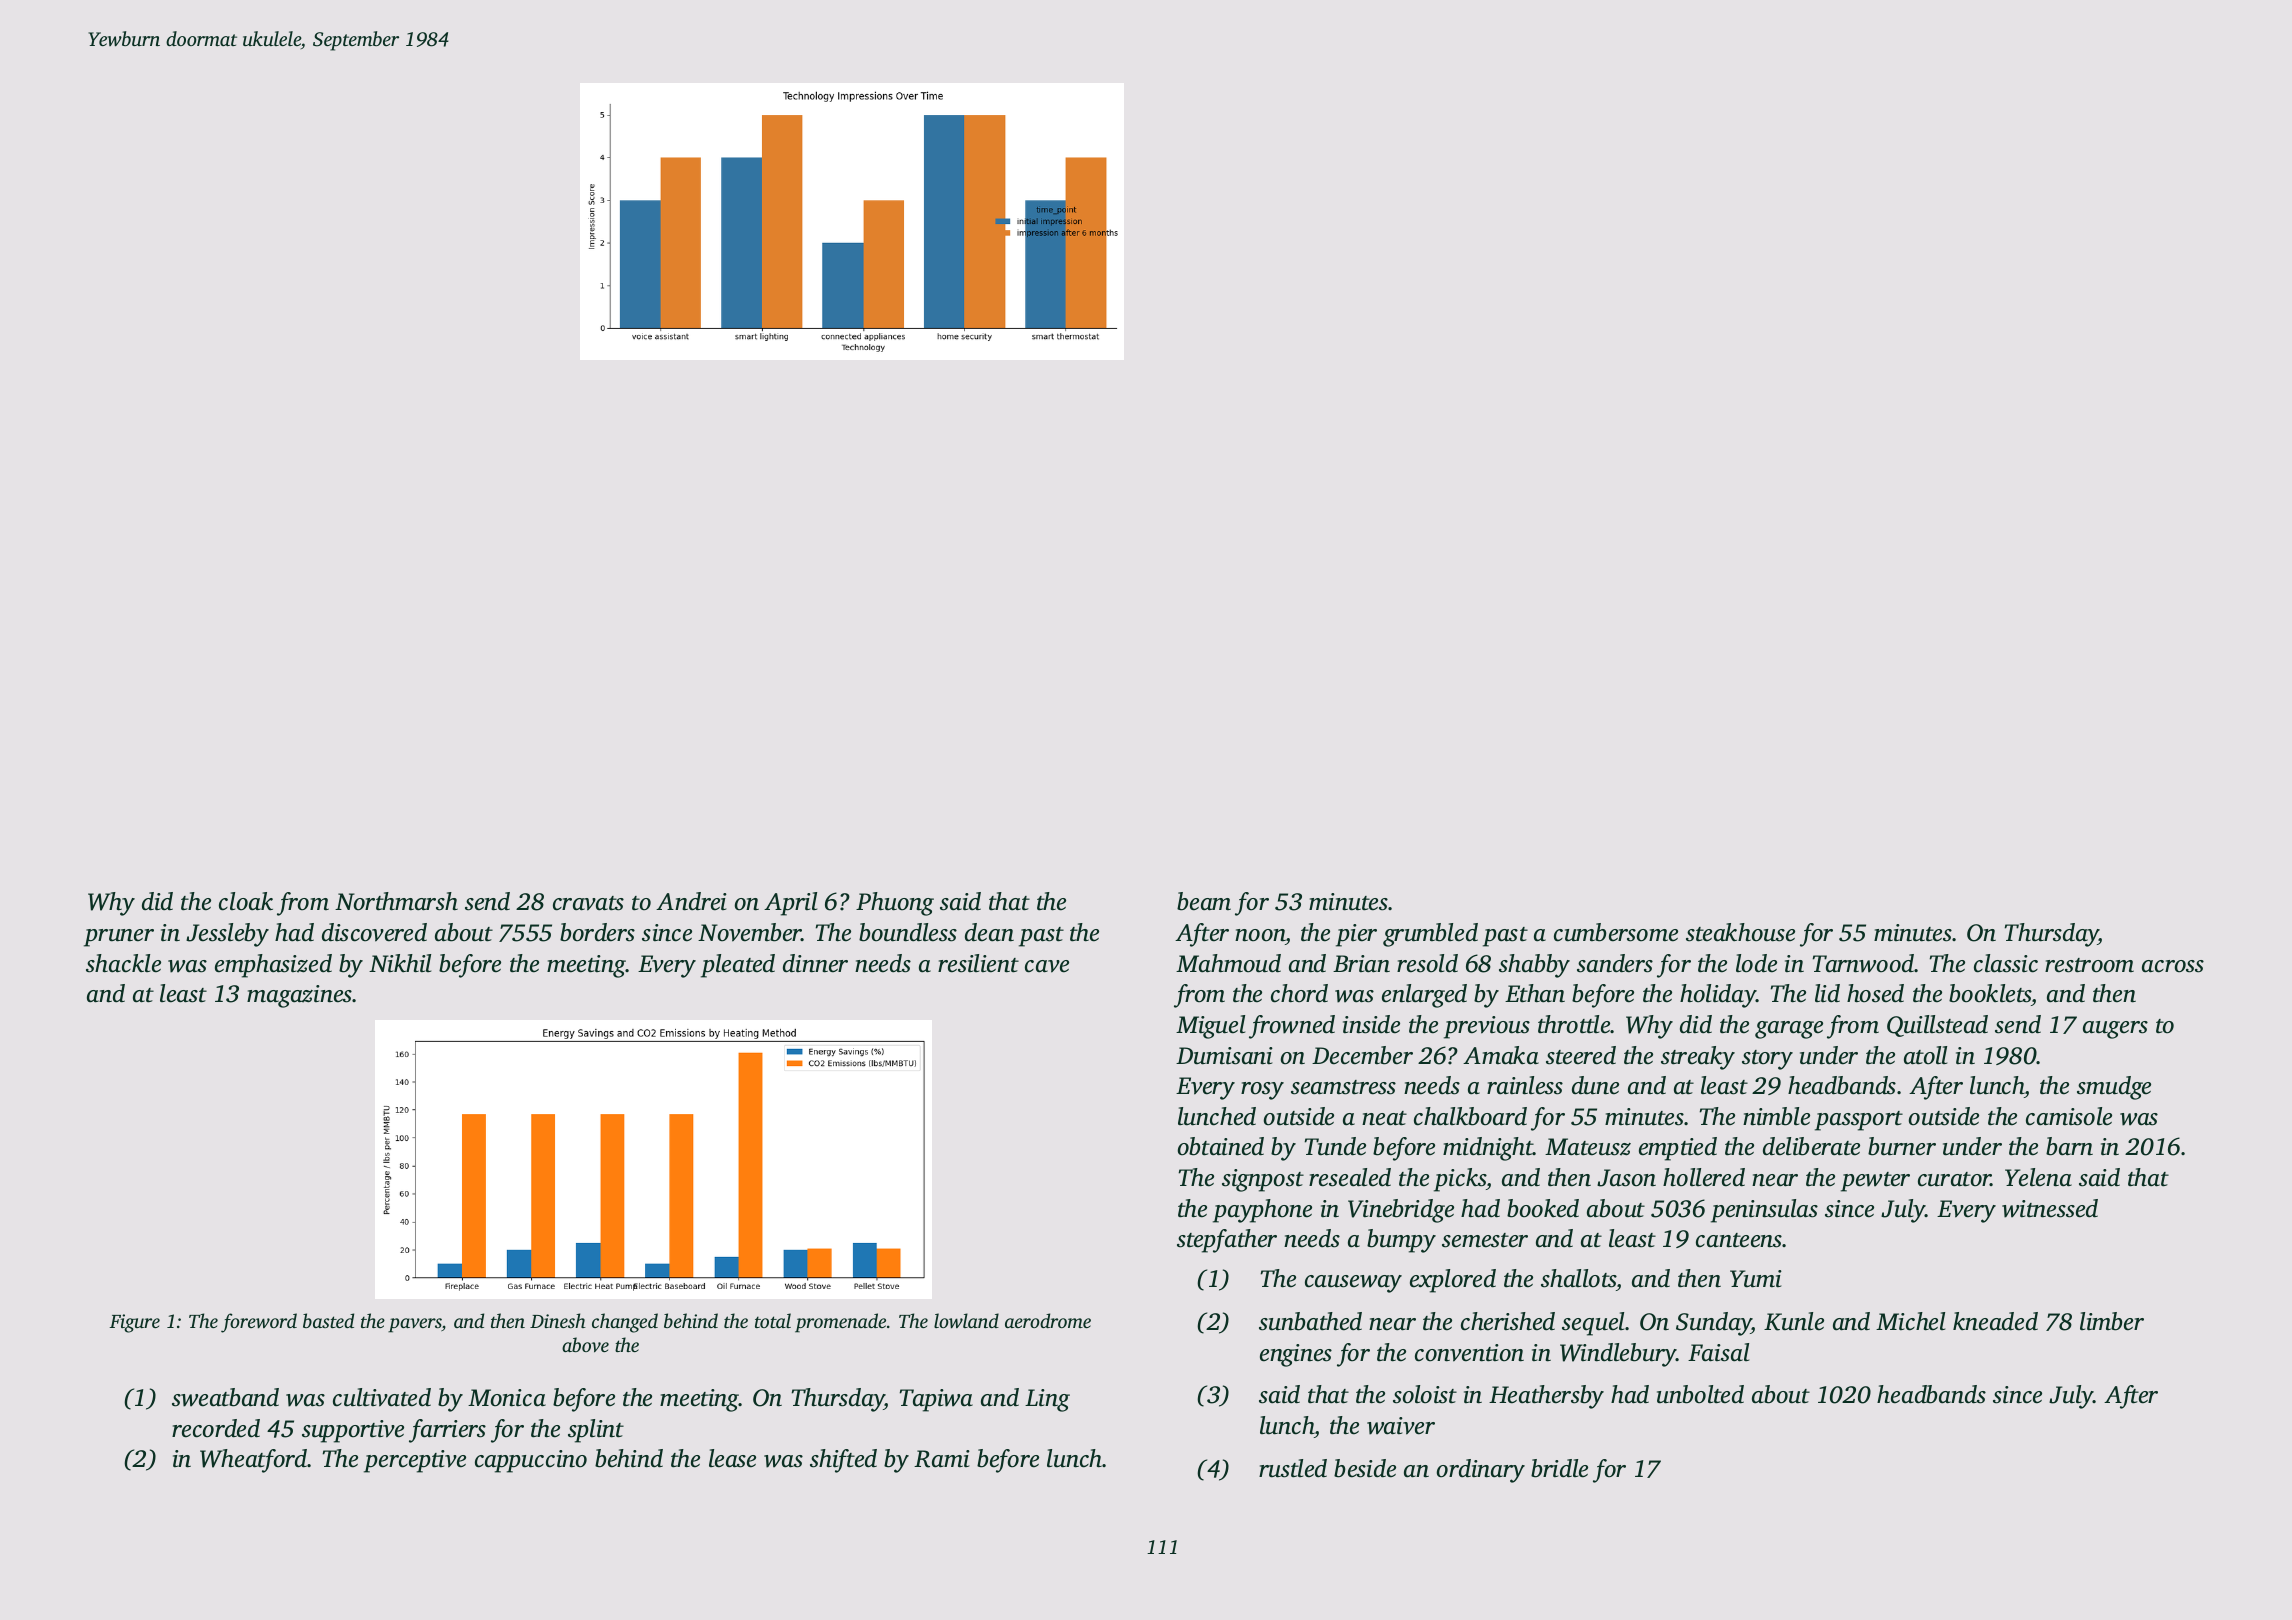 Image resolution: width=2292 pixels, height=1620 pixels. What do you see at coordinates (738, 966) in the image?
I see `pleated` at bounding box center [738, 966].
